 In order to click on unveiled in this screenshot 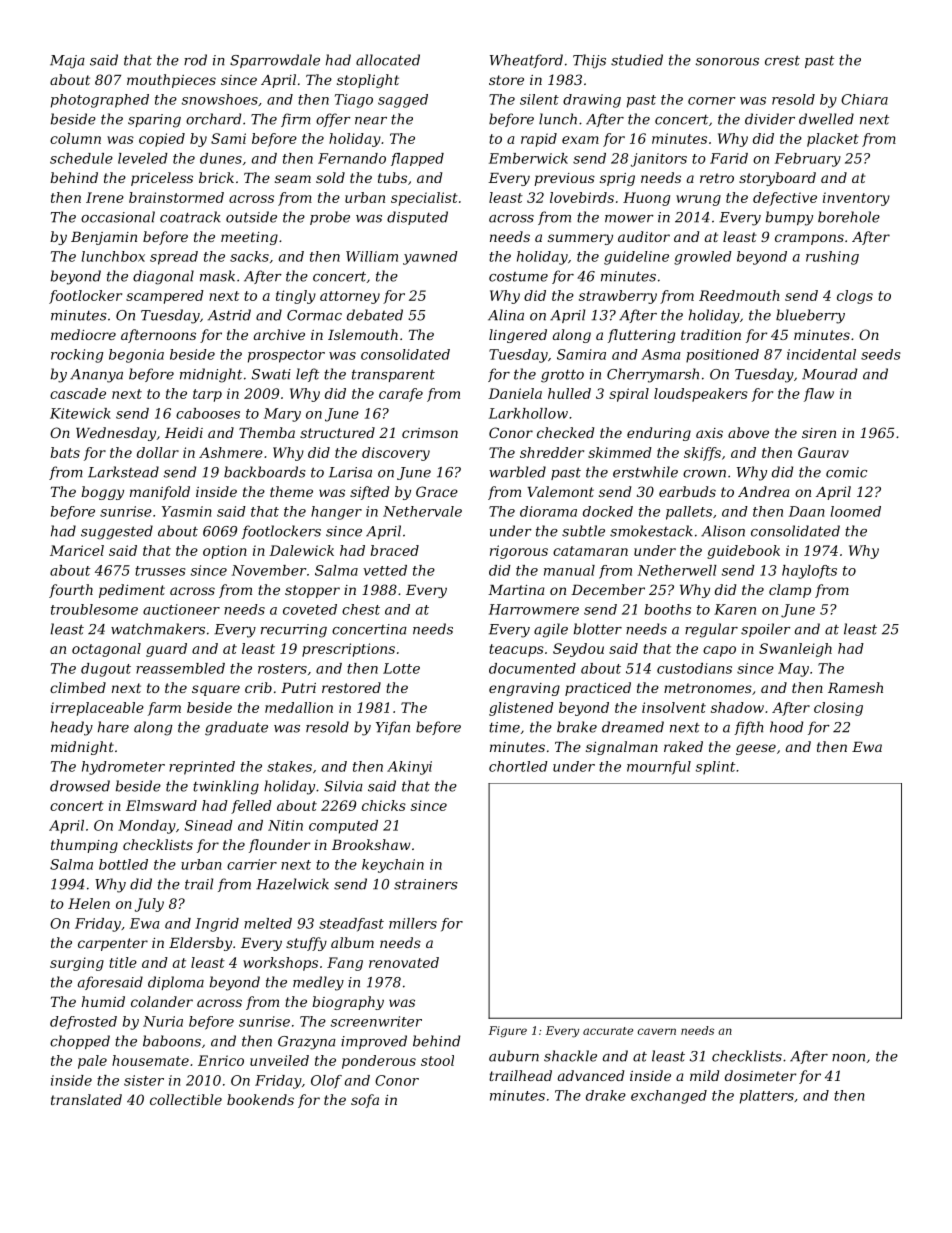, I will do `click(279, 1060)`.
